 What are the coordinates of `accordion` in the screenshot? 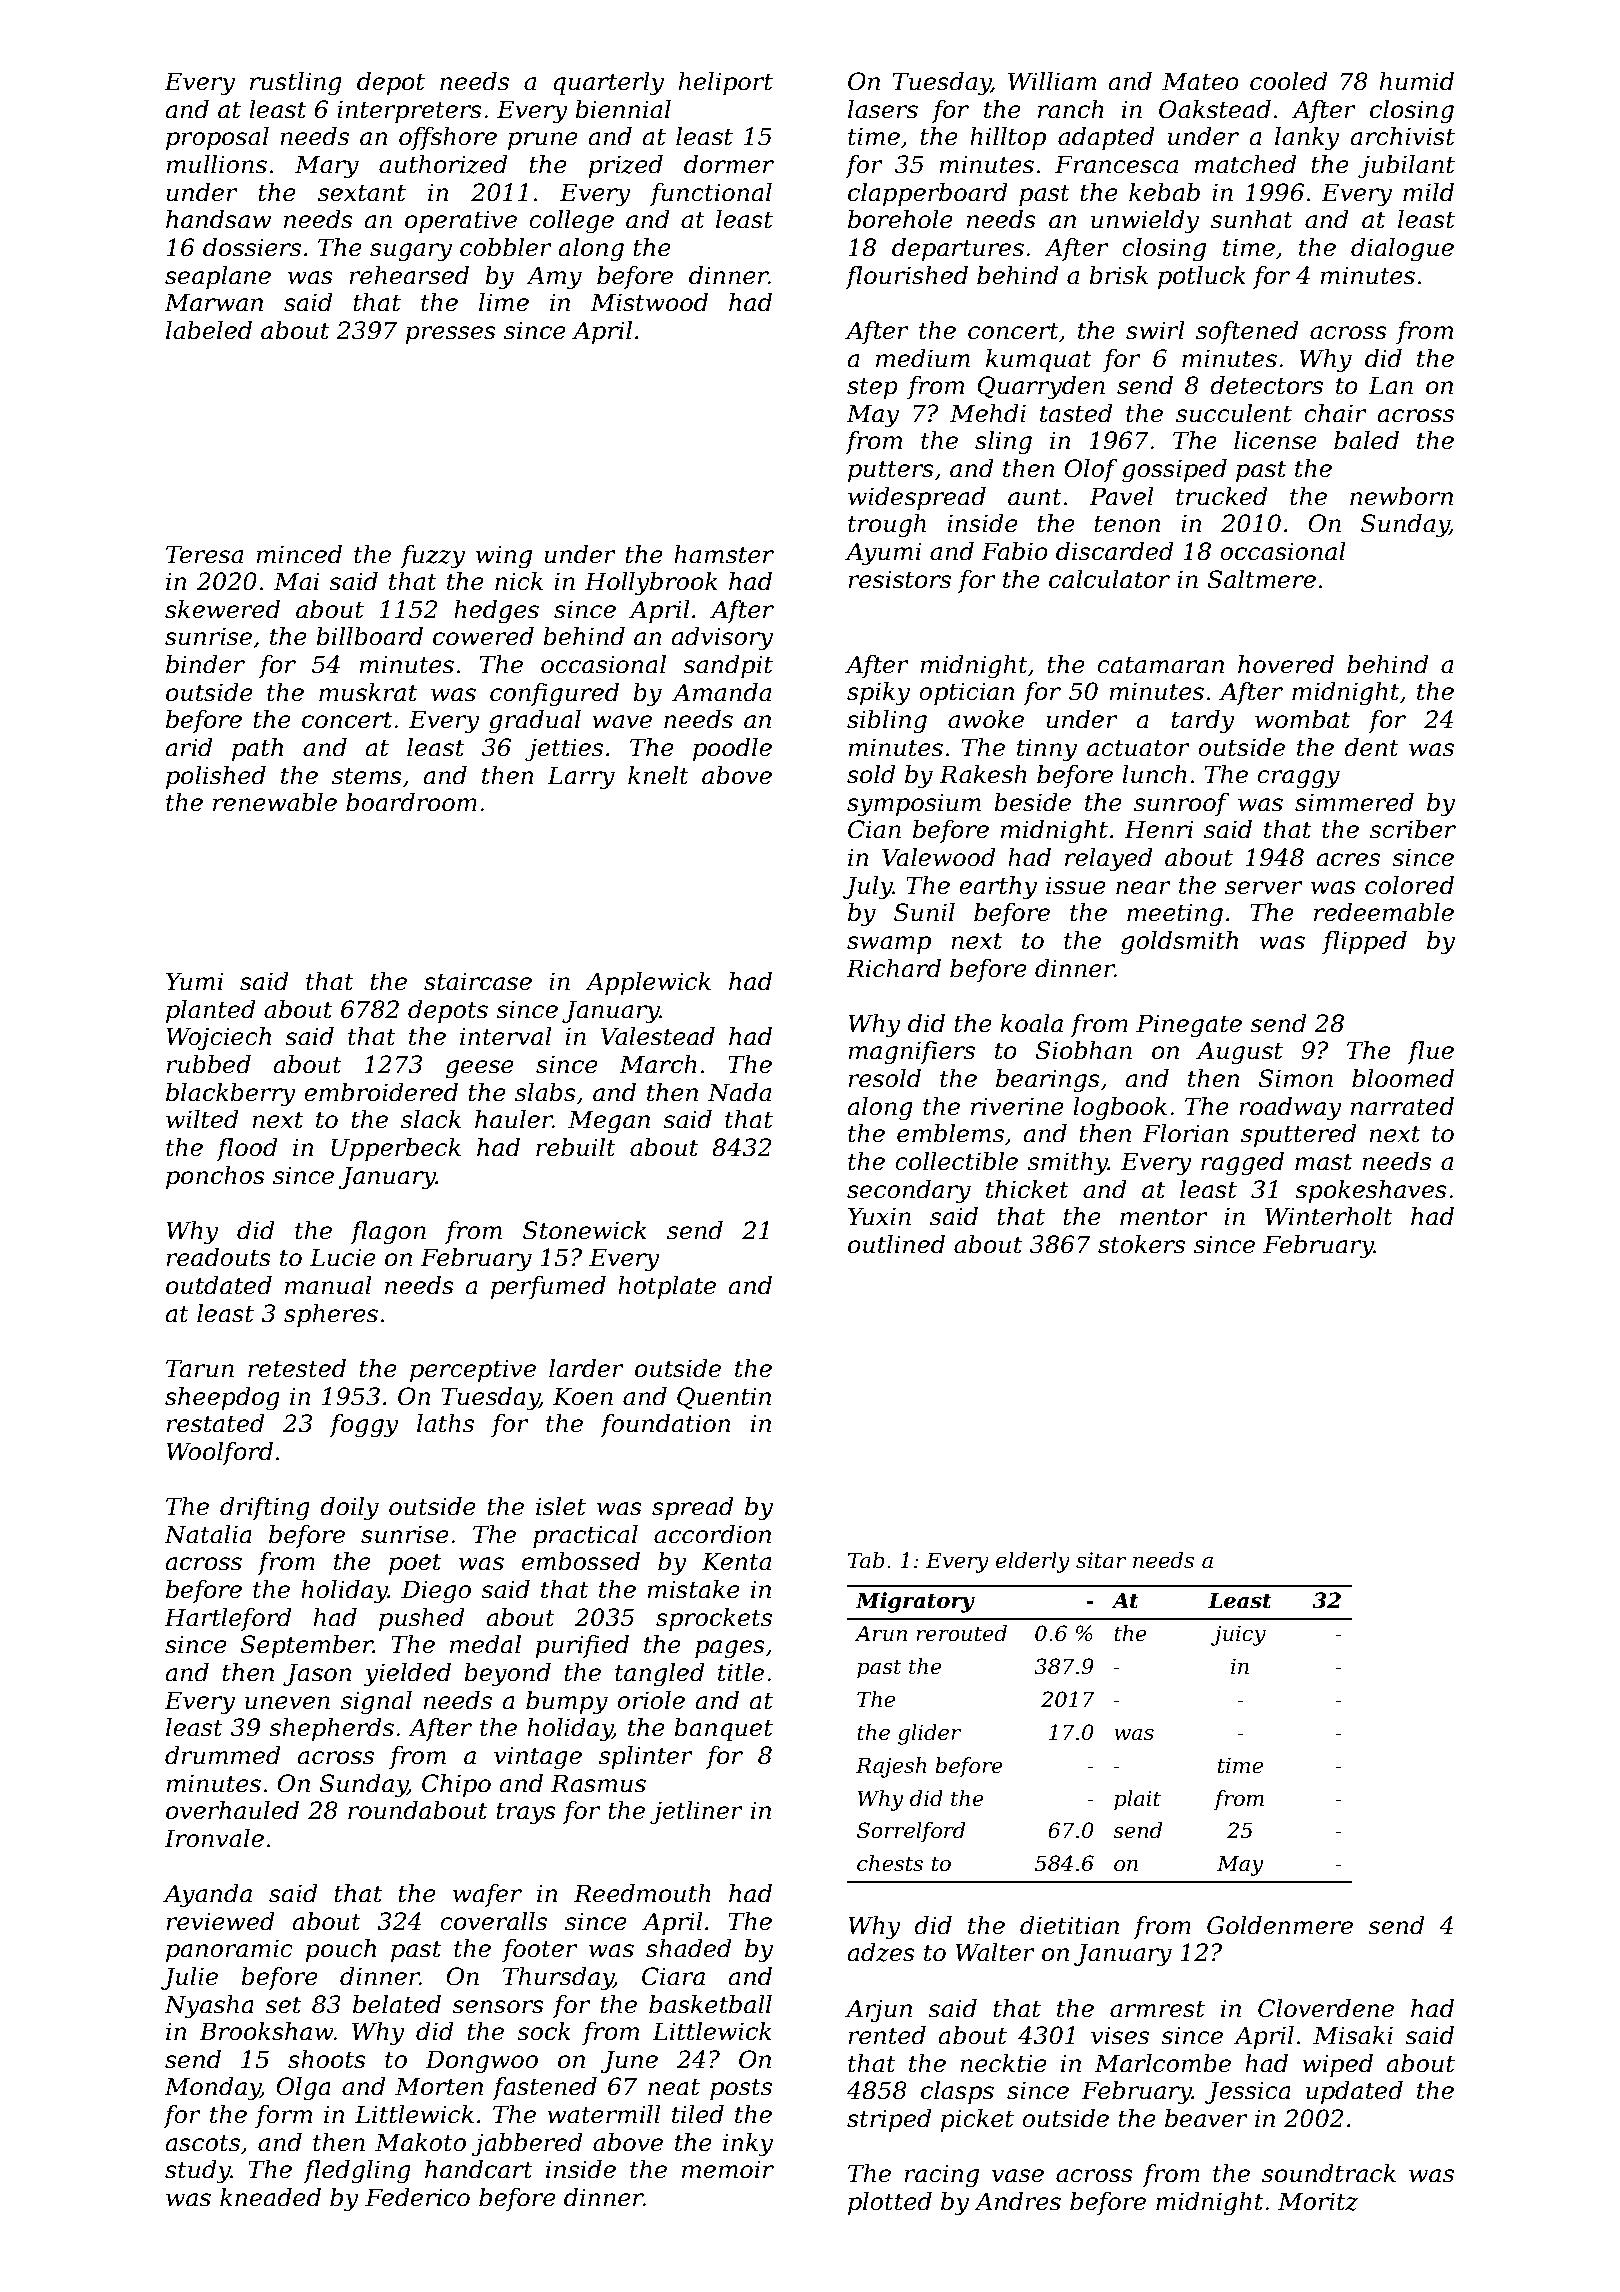 It's located at (712, 1534).
